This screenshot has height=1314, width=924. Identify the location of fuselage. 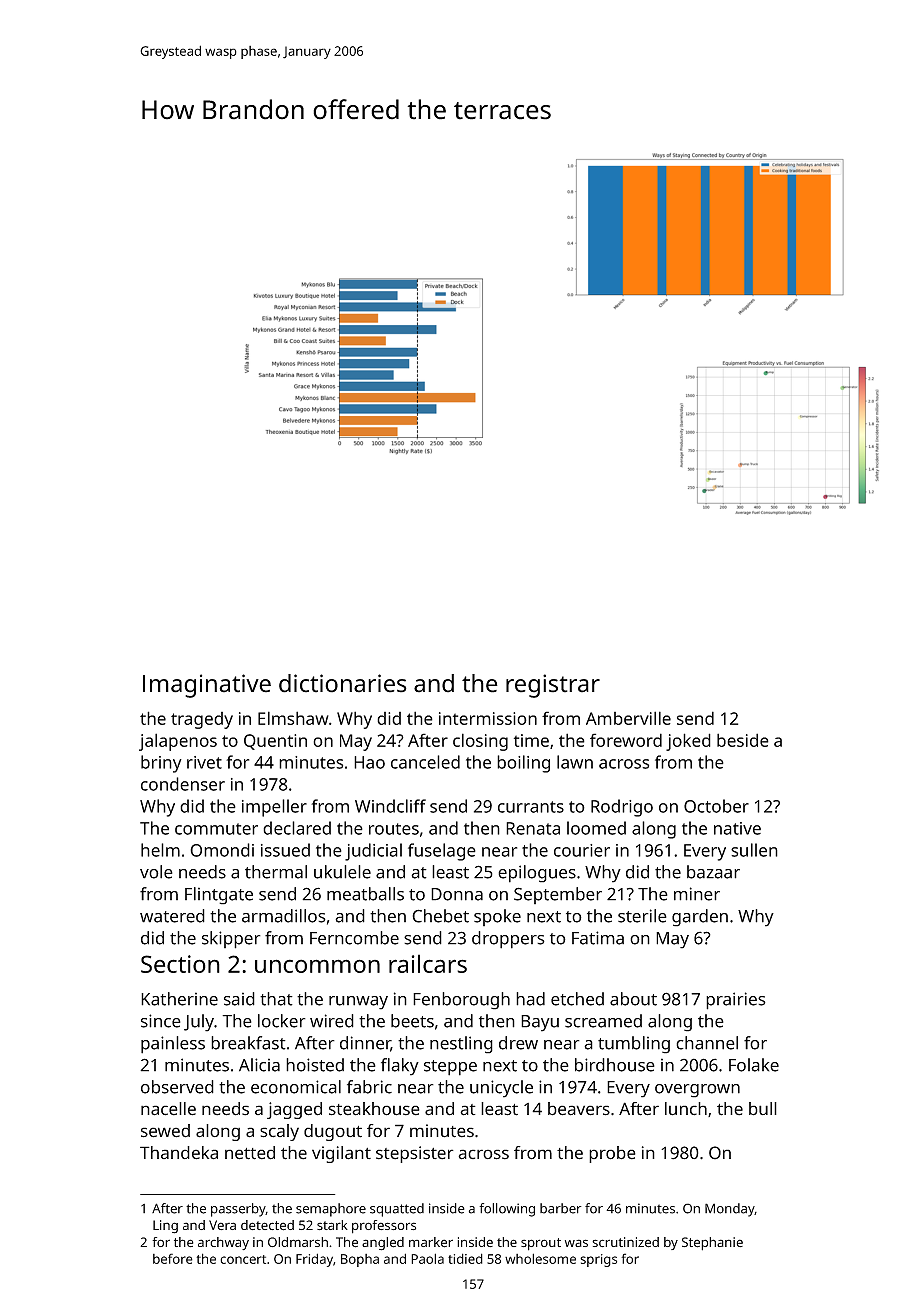
(442, 852).
